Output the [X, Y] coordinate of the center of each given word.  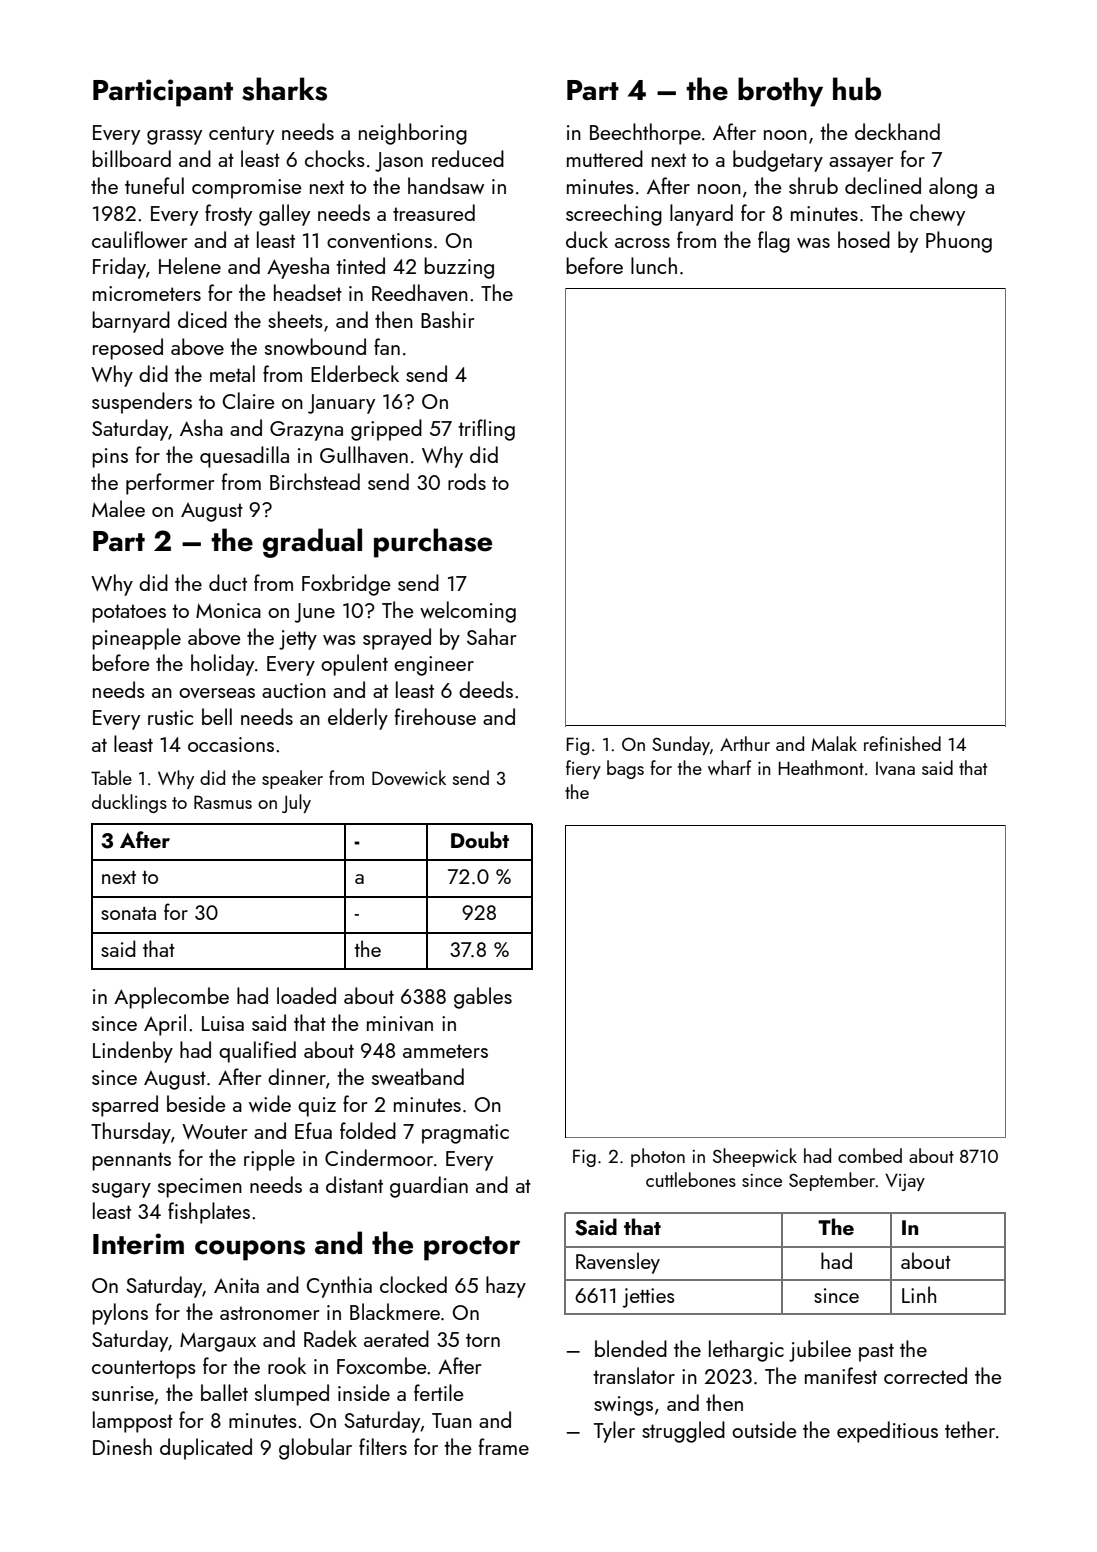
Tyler [614, 1432]
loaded [306, 995]
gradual [312, 543]
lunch [654, 265]
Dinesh [122, 1446]
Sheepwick [755, 1157]
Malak [834, 743]
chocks [335, 158]
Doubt [480, 839]
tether [970, 1429]
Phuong [959, 242]
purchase [433, 543]
